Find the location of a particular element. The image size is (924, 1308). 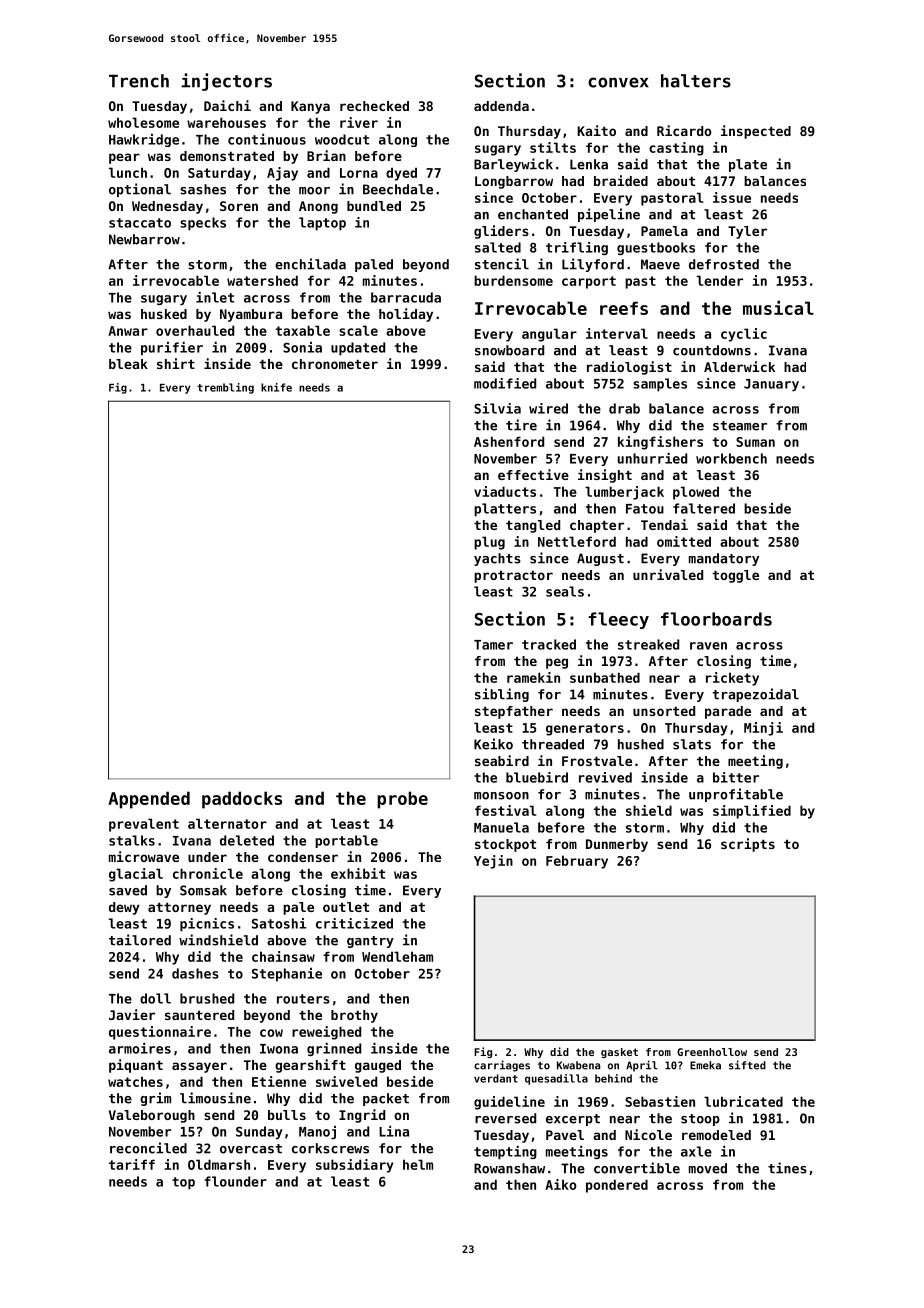

trapezoidal is located at coordinates (755, 695).
